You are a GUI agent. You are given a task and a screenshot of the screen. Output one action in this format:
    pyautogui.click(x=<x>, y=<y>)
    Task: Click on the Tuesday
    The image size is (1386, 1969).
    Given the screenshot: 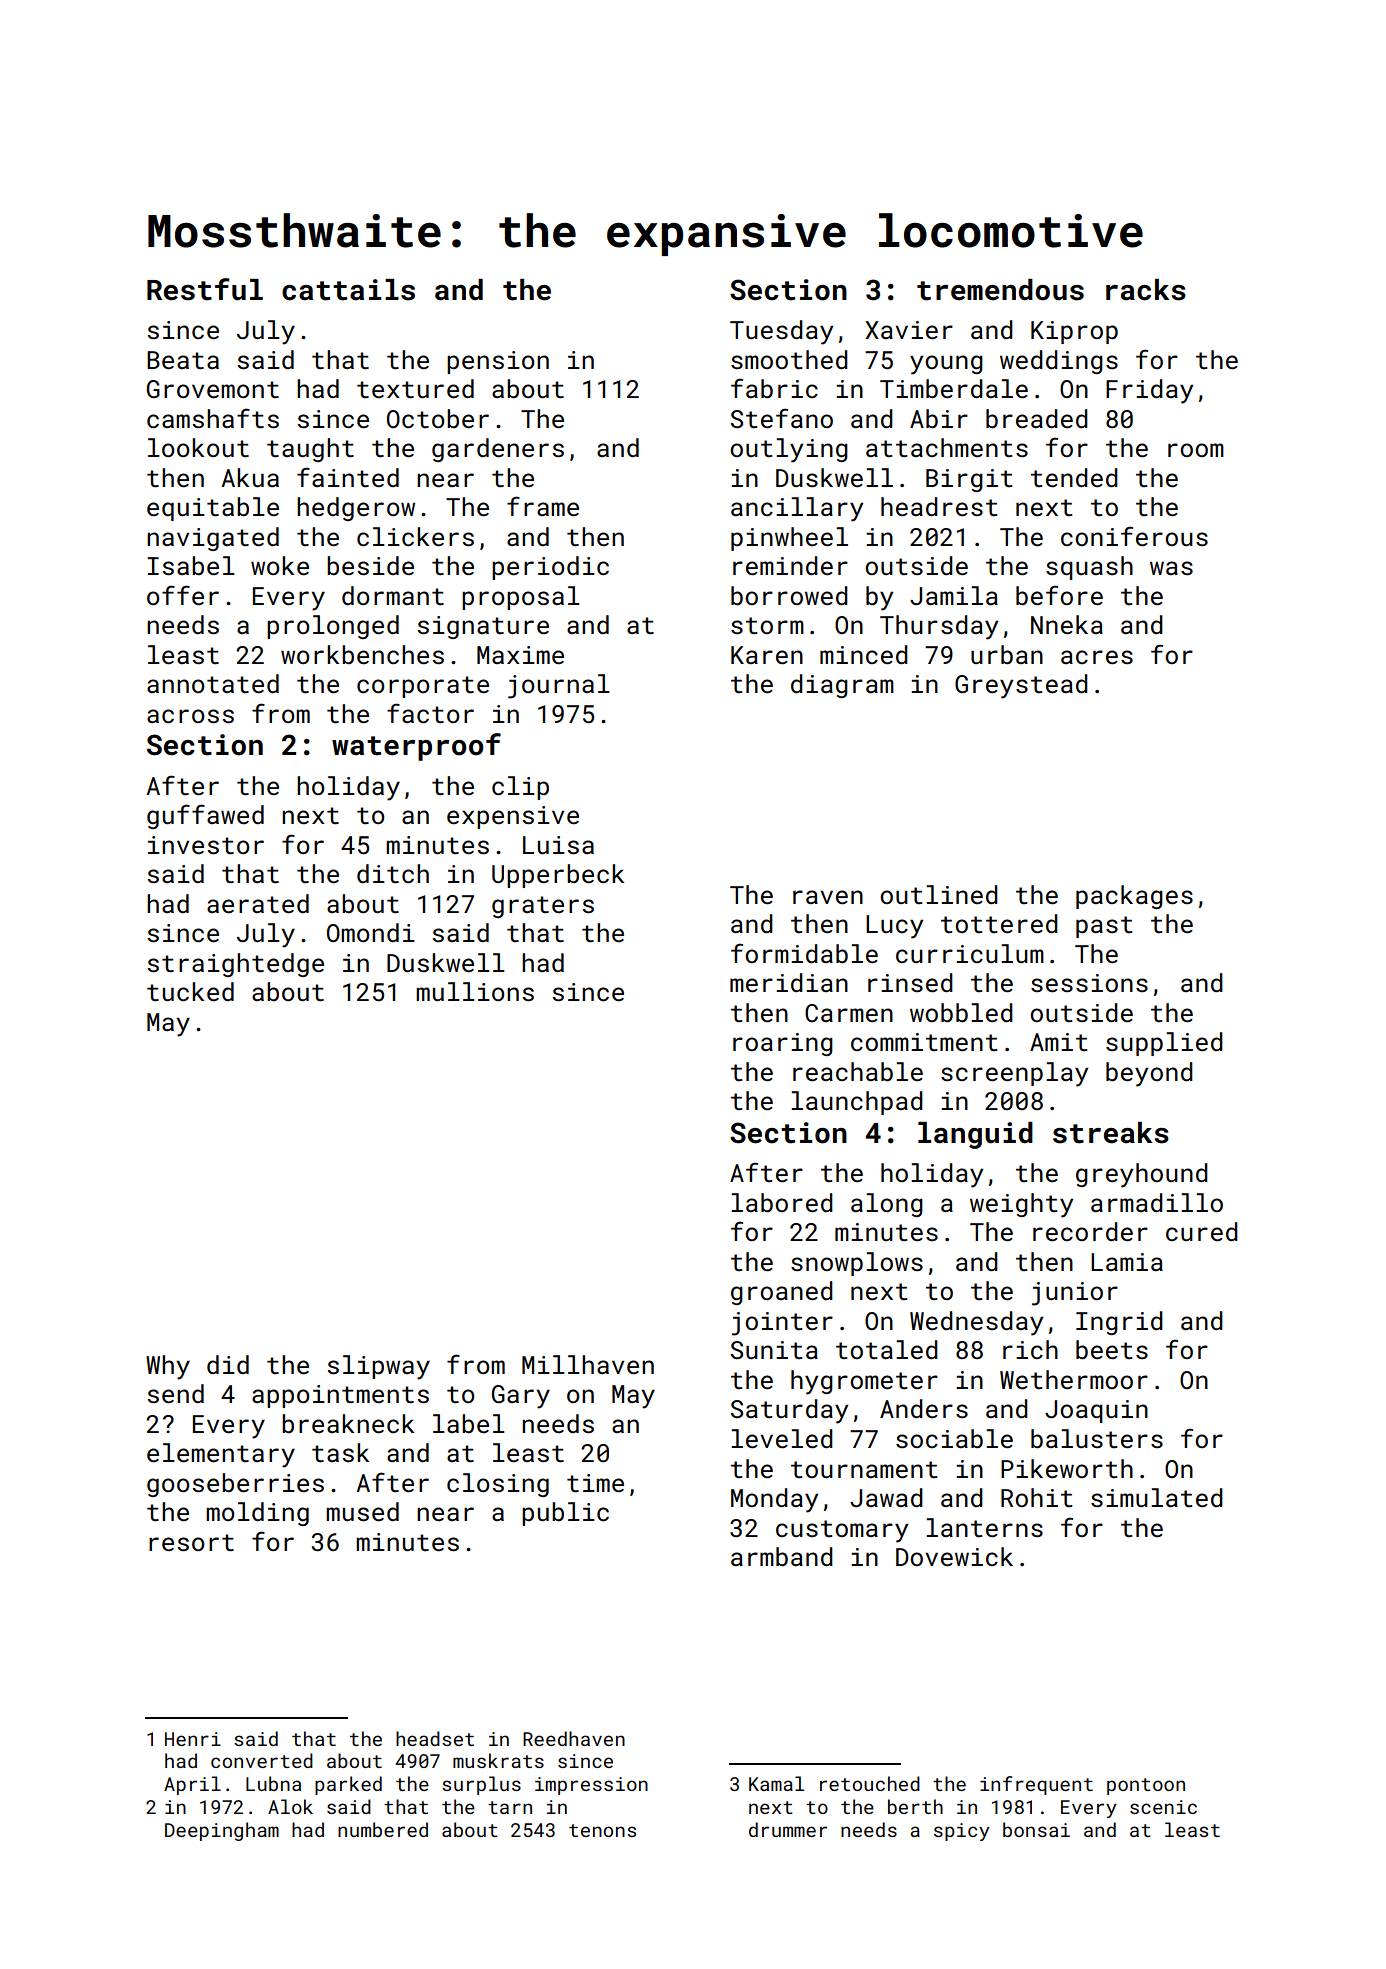 What is the action you would take?
    pyautogui.click(x=781, y=332)
